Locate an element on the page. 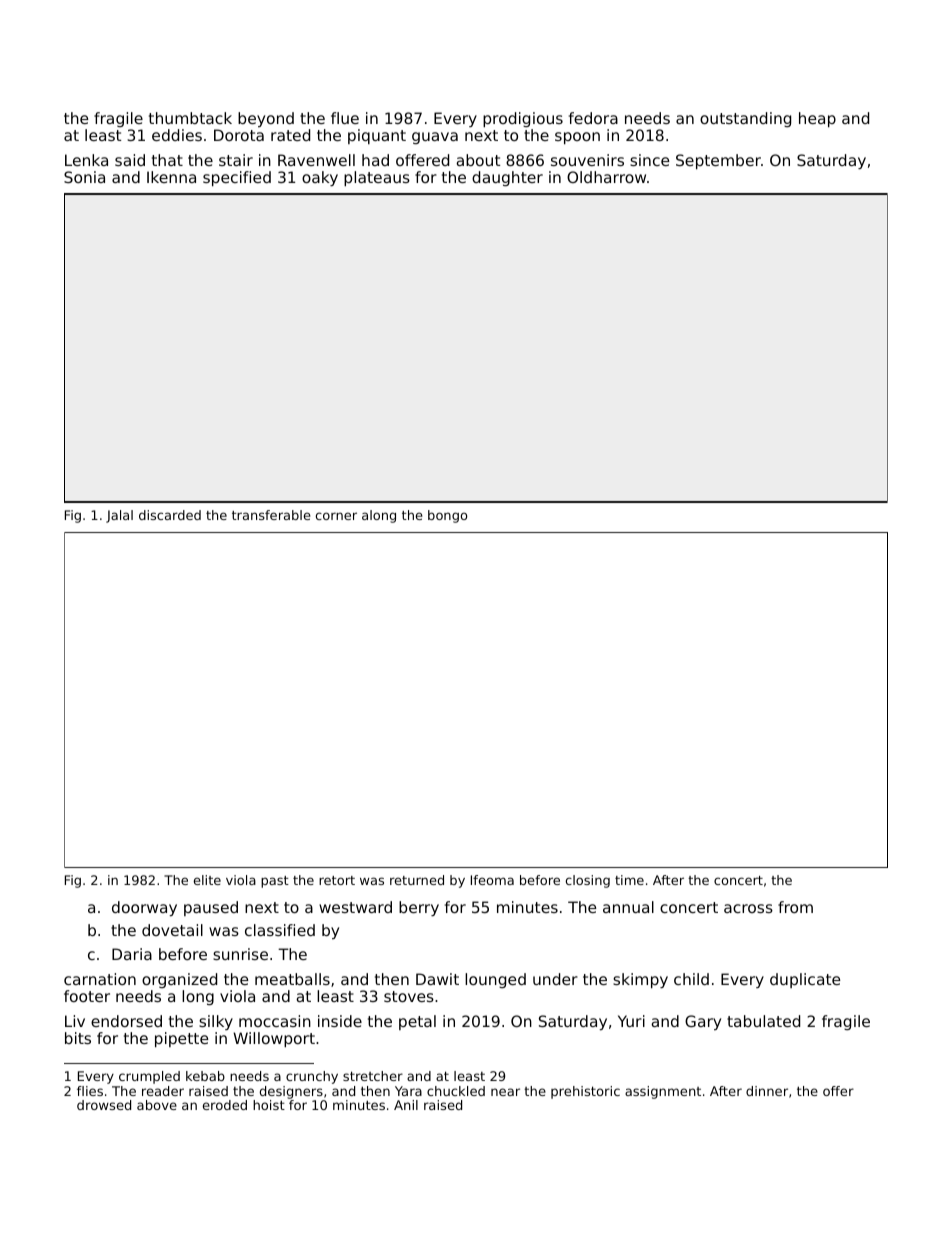  hoist is located at coordinates (269, 1105).
